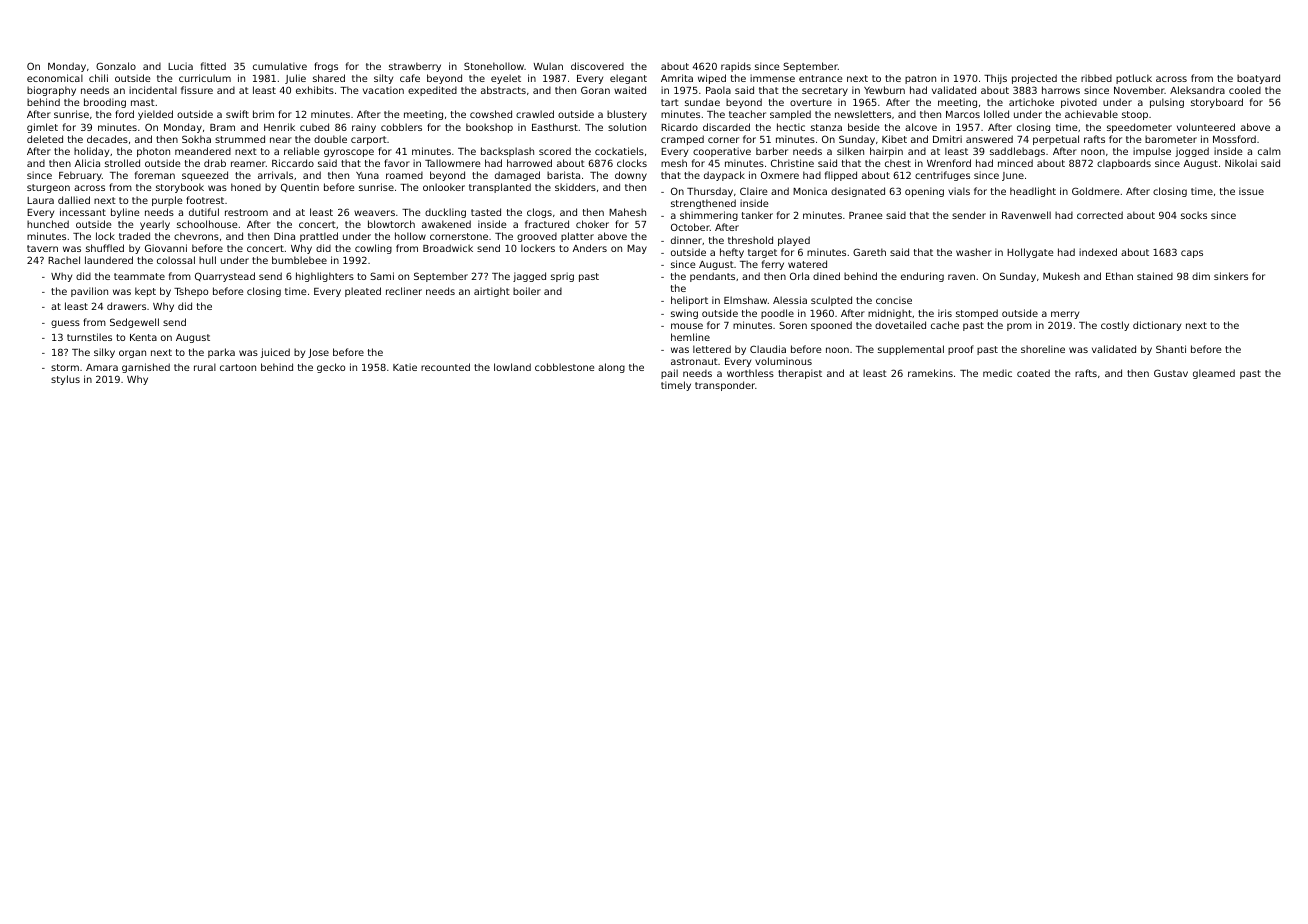 The width and height of the screenshot is (1308, 924). Describe the element at coordinates (143, 337) in the screenshot. I see `Kenta` at that location.
